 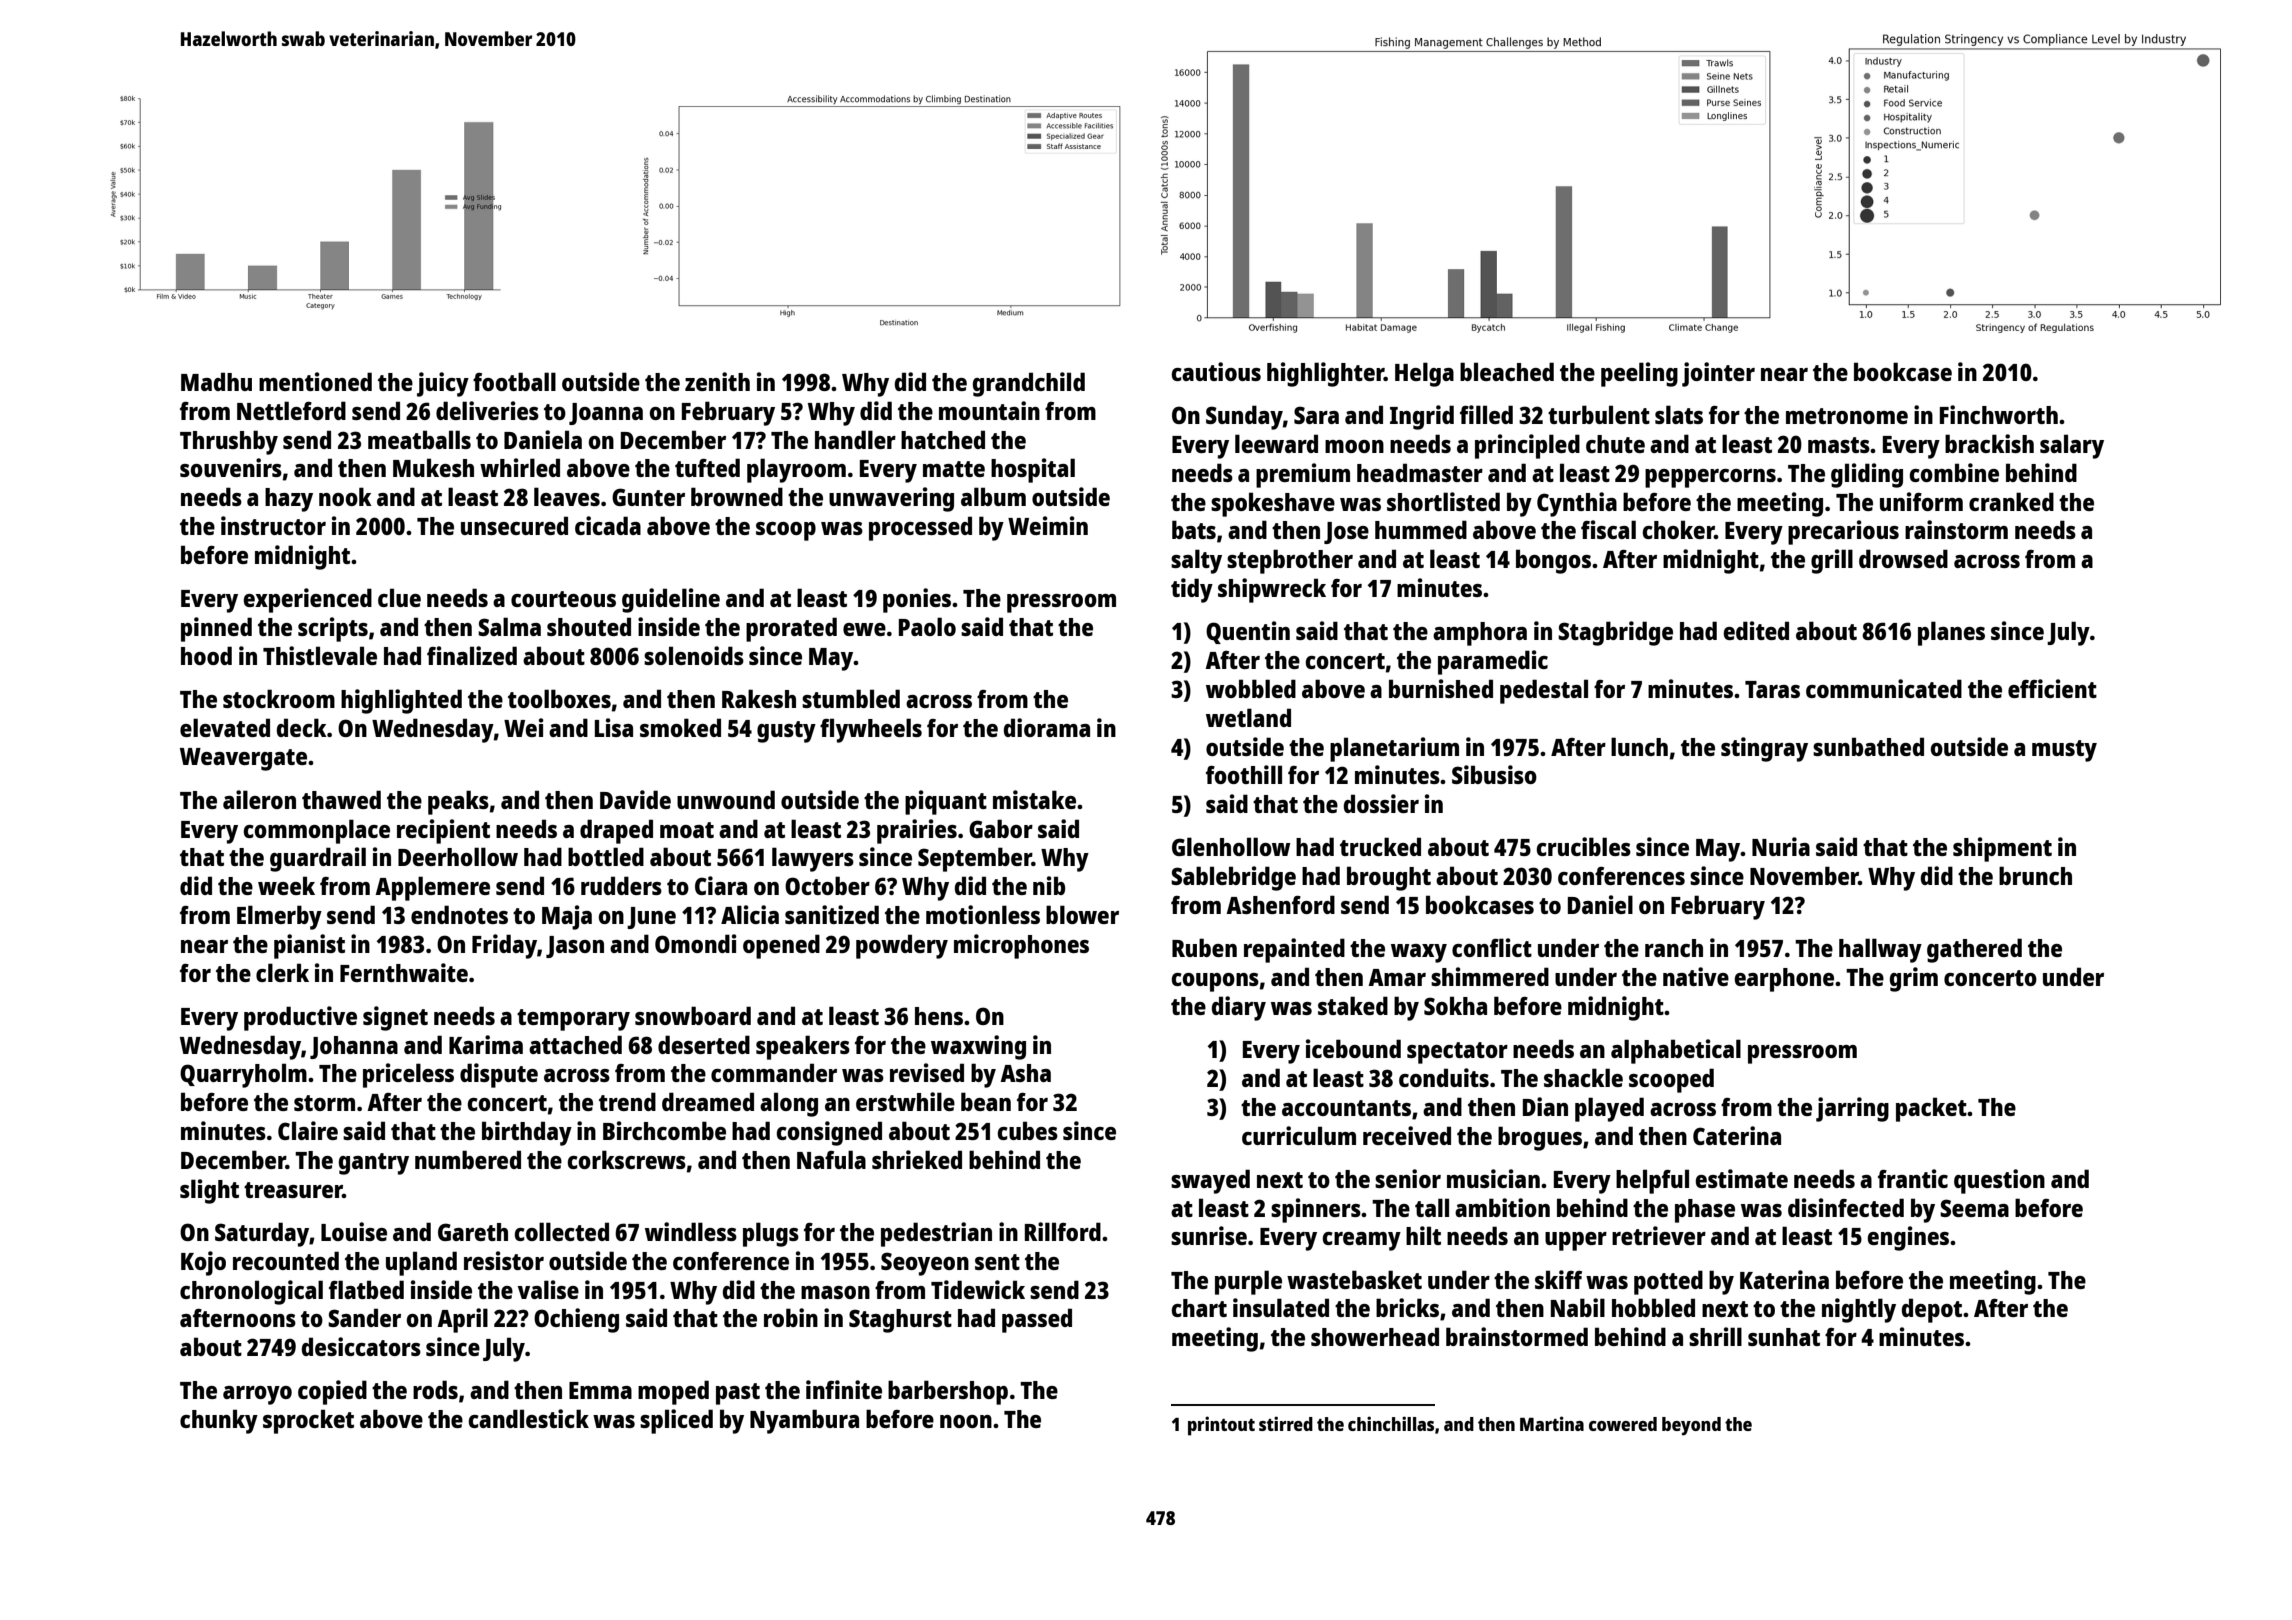 I want to click on instructor, so click(x=273, y=525).
